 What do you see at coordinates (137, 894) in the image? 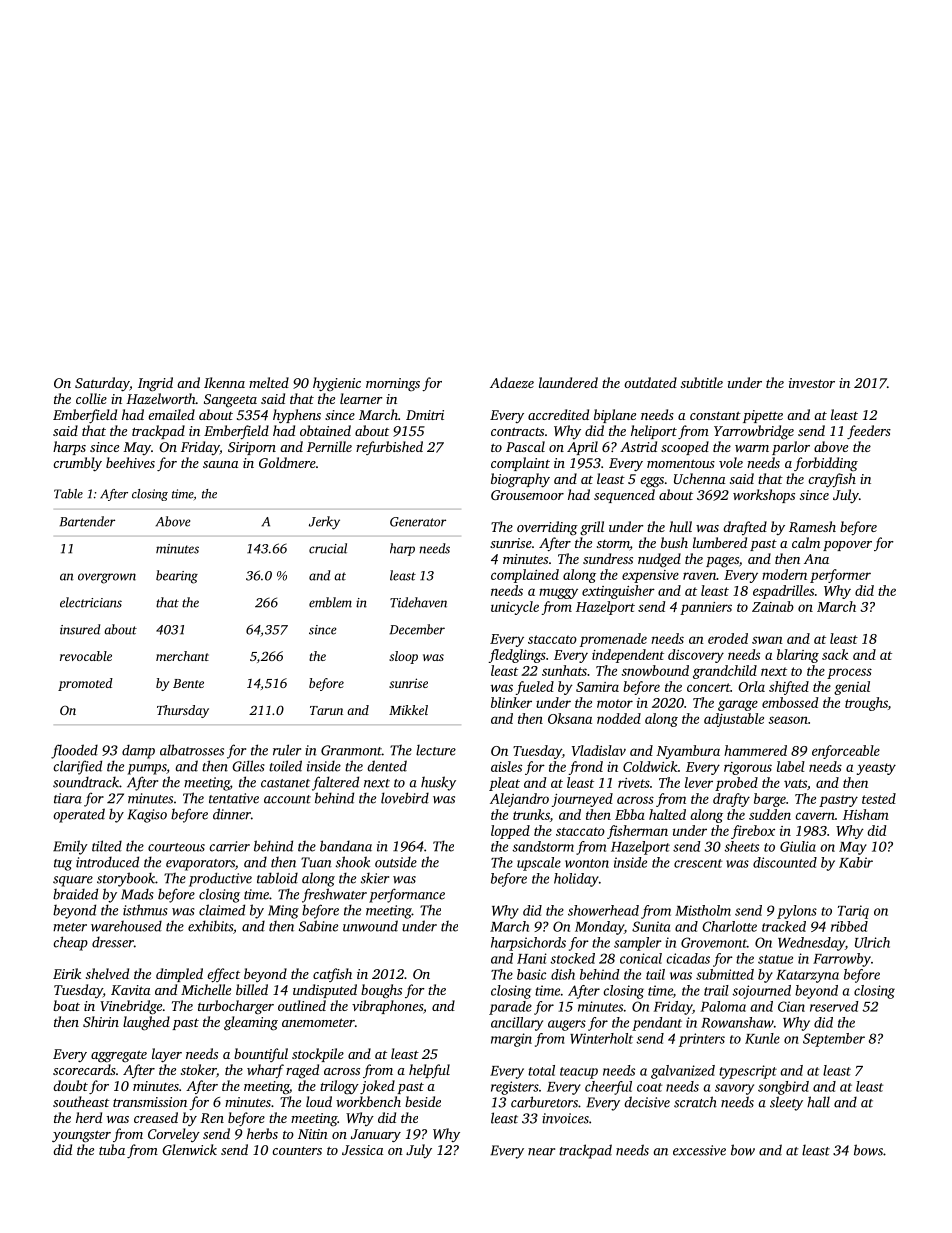
I see `Mads` at bounding box center [137, 894].
